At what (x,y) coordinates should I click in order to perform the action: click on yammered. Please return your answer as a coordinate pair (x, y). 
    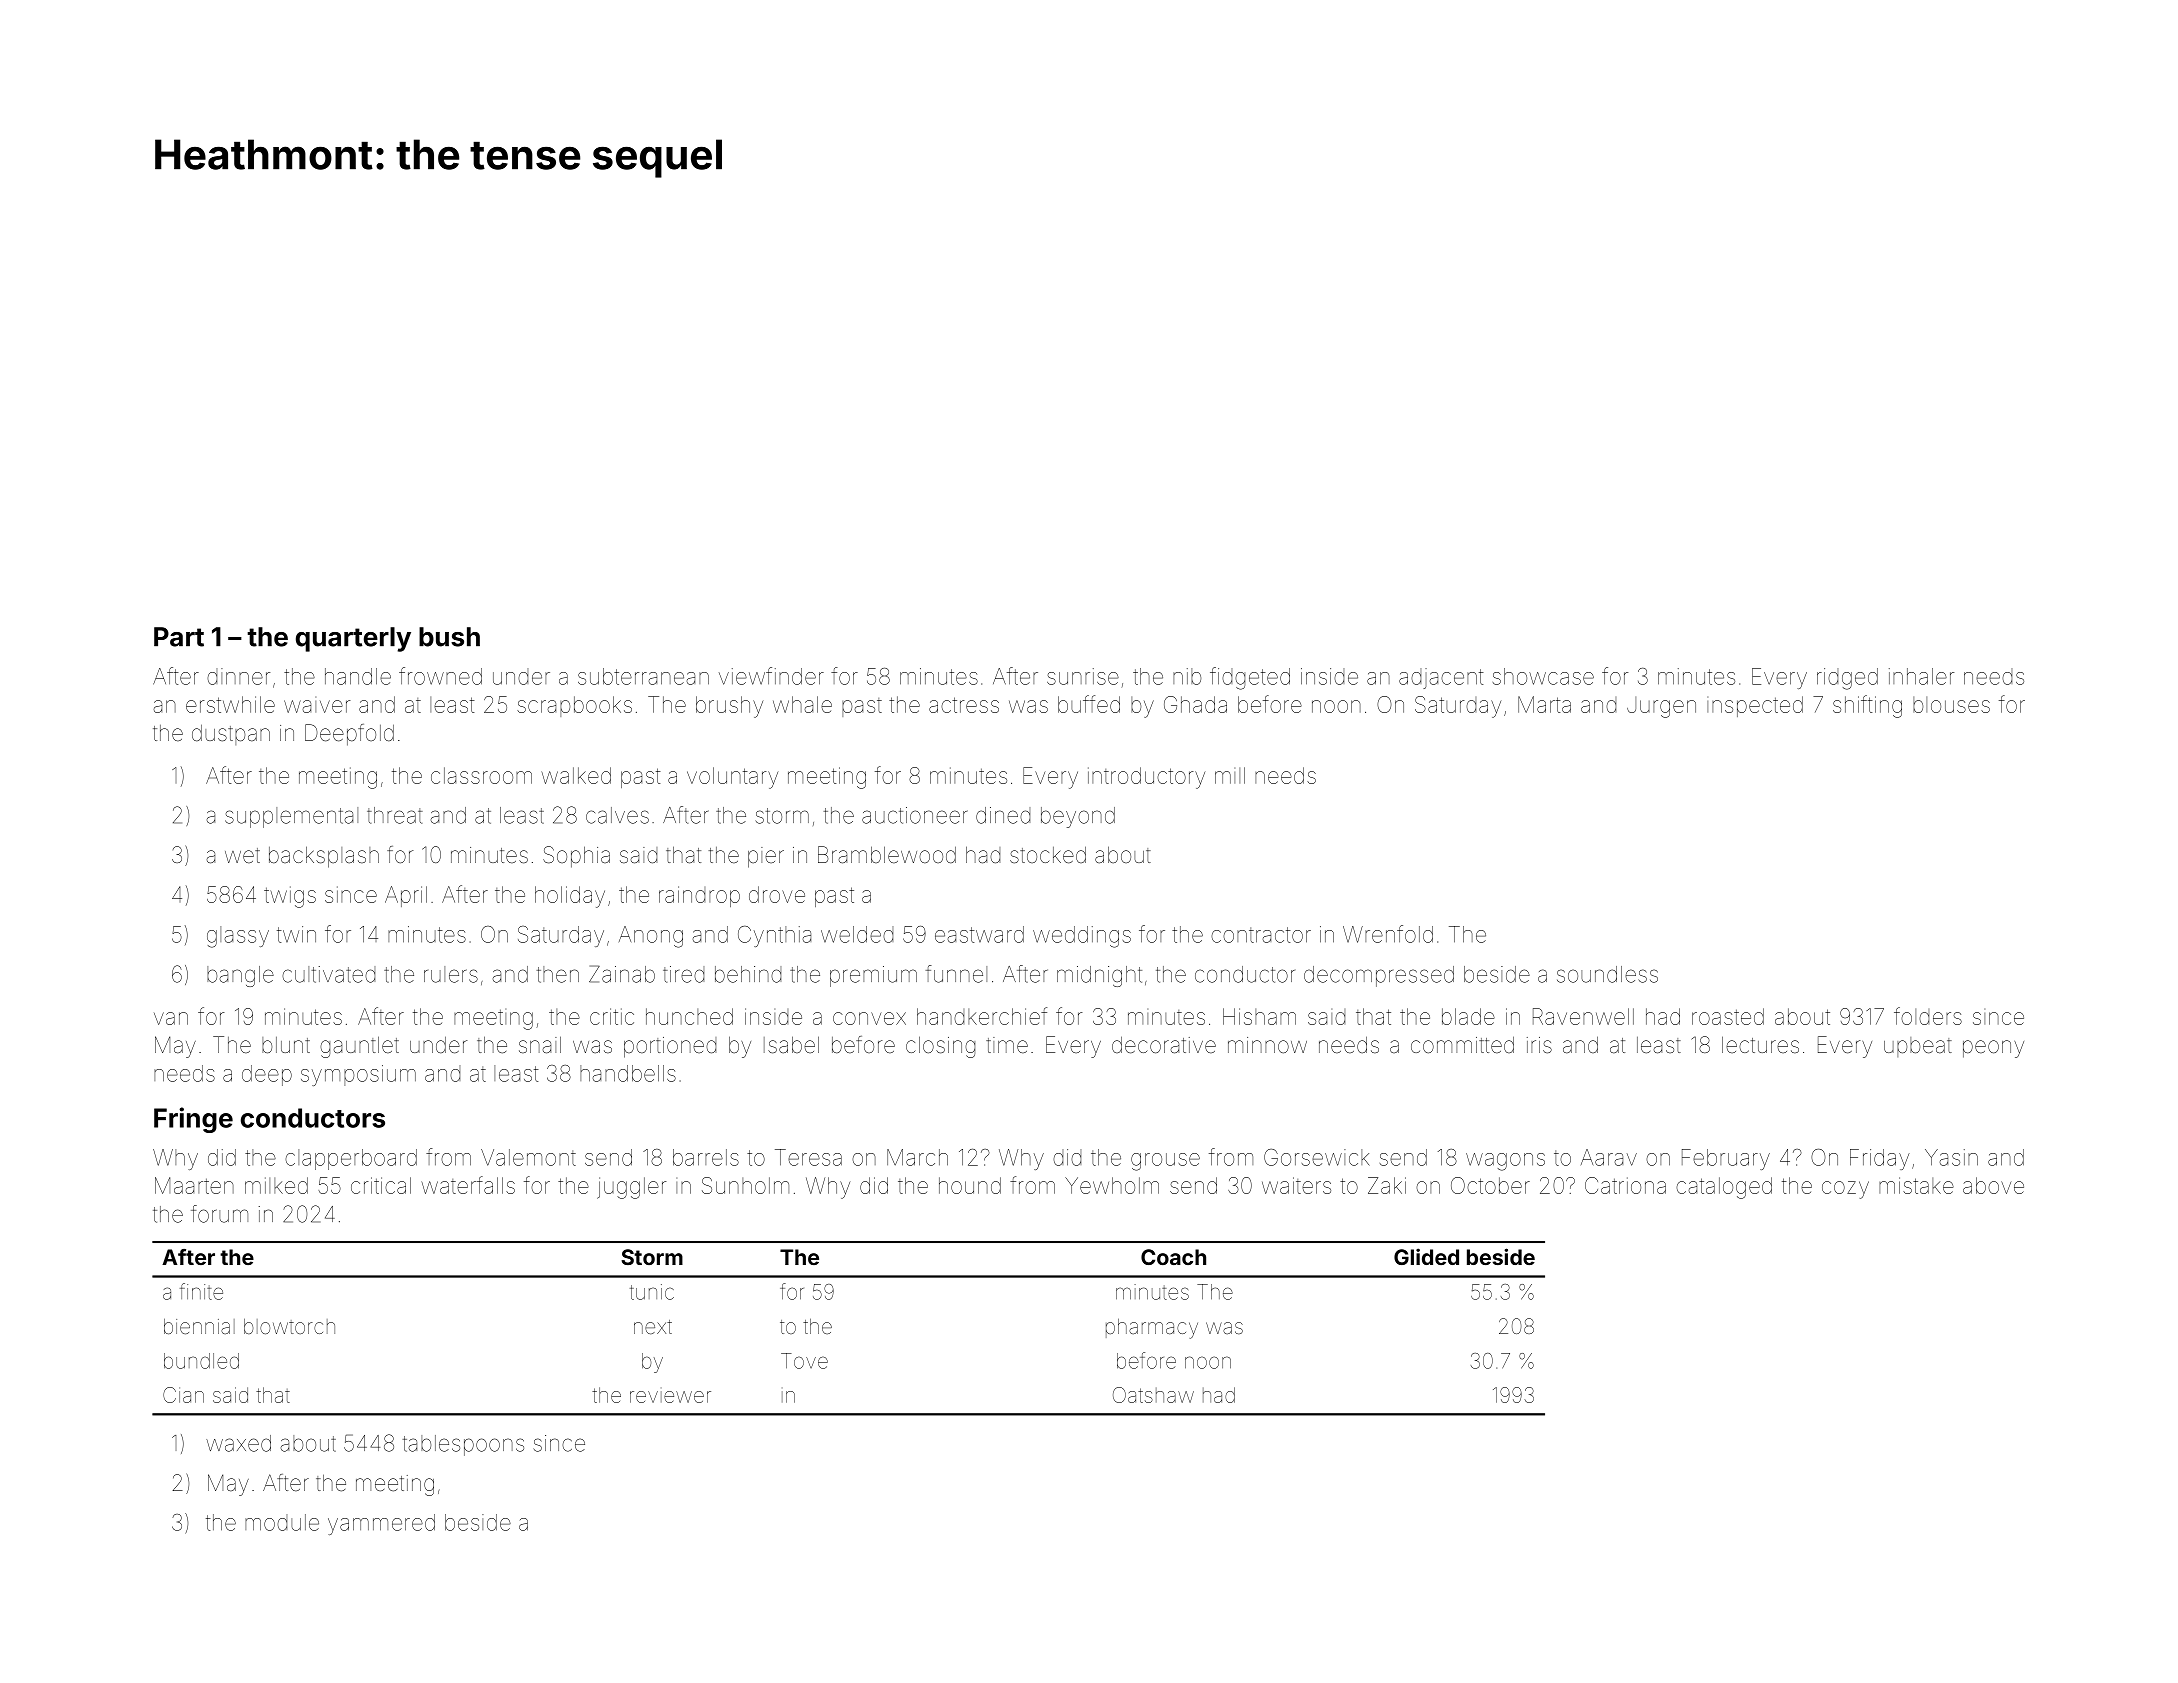
    Looking at the image, I should click on (381, 1524).
